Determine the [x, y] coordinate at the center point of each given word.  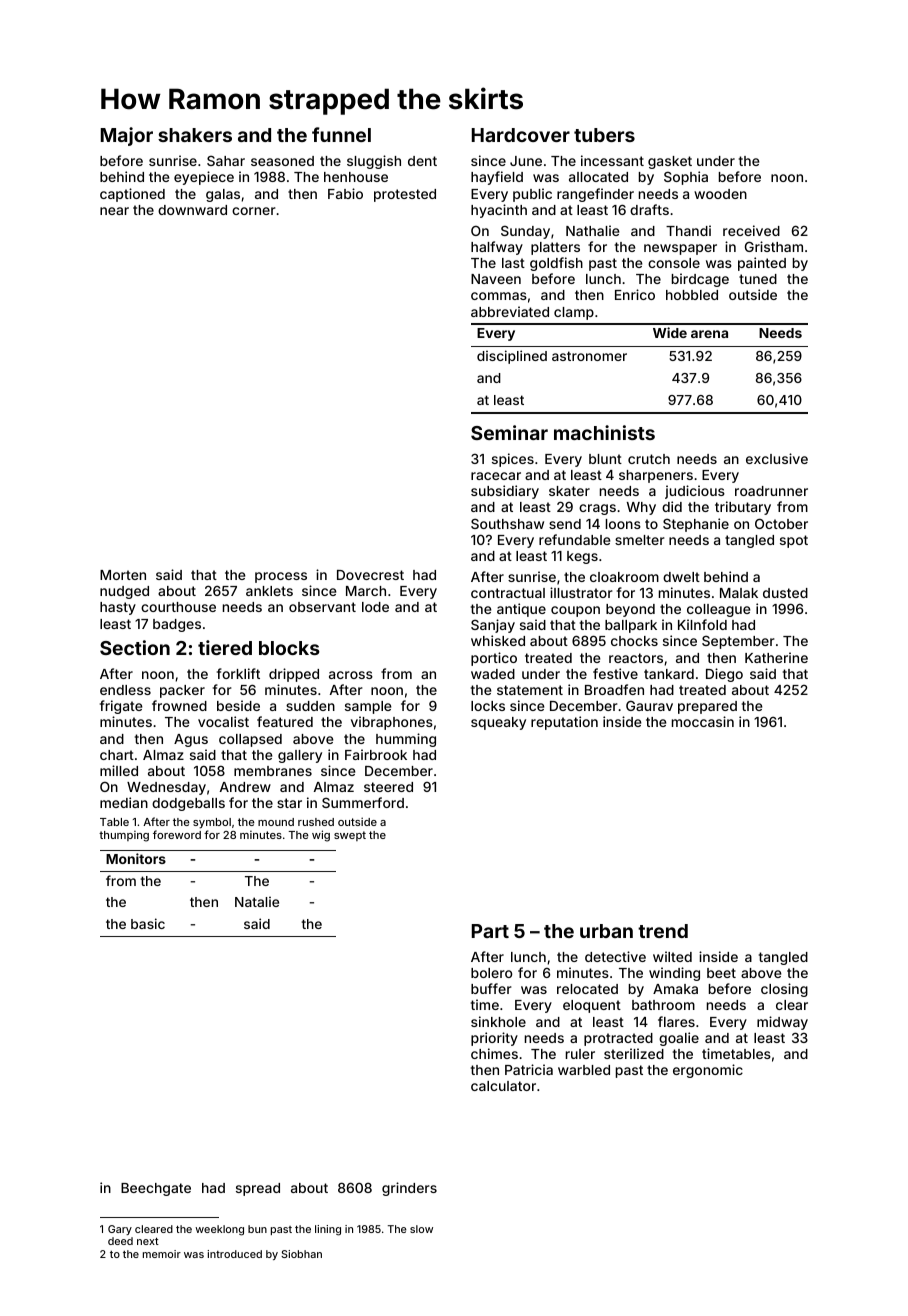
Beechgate [156, 1189]
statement [530, 690]
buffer [491, 988]
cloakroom [624, 577]
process [281, 577]
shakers [195, 135]
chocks [634, 641]
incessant [612, 160]
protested [405, 195]
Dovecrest [370, 575]
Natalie [257, 901]
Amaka [675, 989]
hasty [118, 608]
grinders [409, 1189]
